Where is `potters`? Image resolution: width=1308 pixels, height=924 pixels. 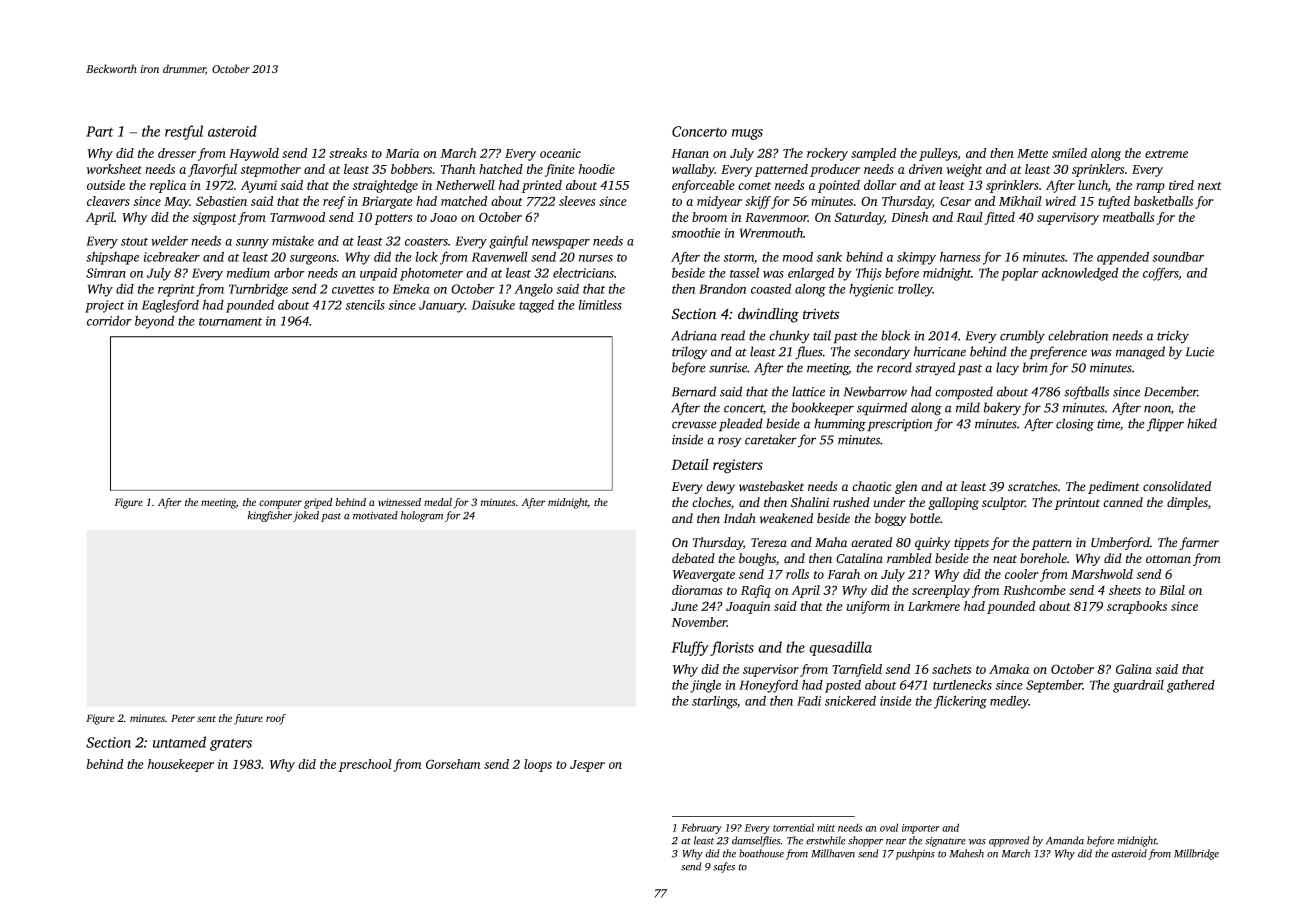 potters is located at coordinates (393, 219).
